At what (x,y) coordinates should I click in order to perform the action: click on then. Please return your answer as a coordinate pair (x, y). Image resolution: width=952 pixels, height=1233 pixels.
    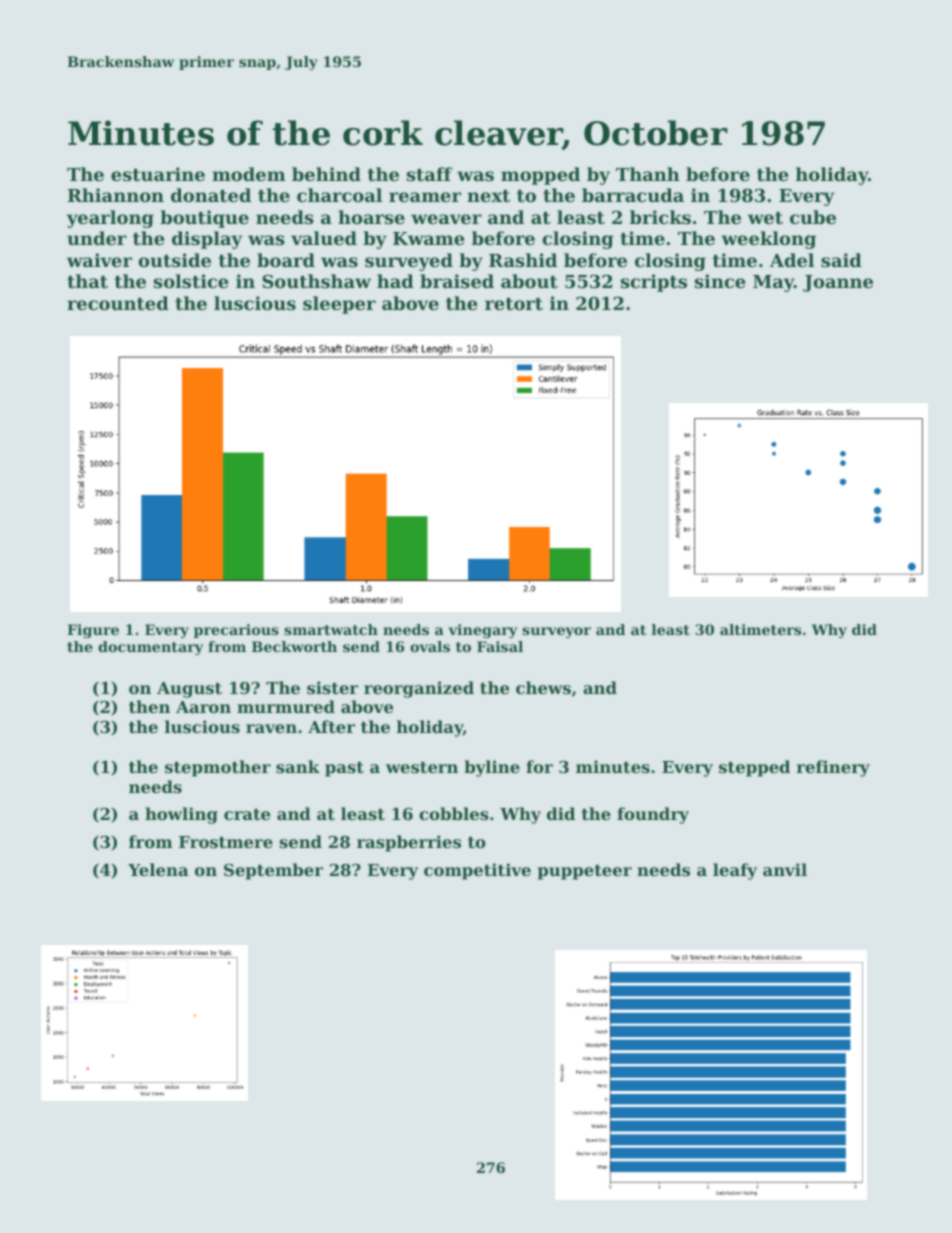
    Looking at the image, I should click on (149, 706).
